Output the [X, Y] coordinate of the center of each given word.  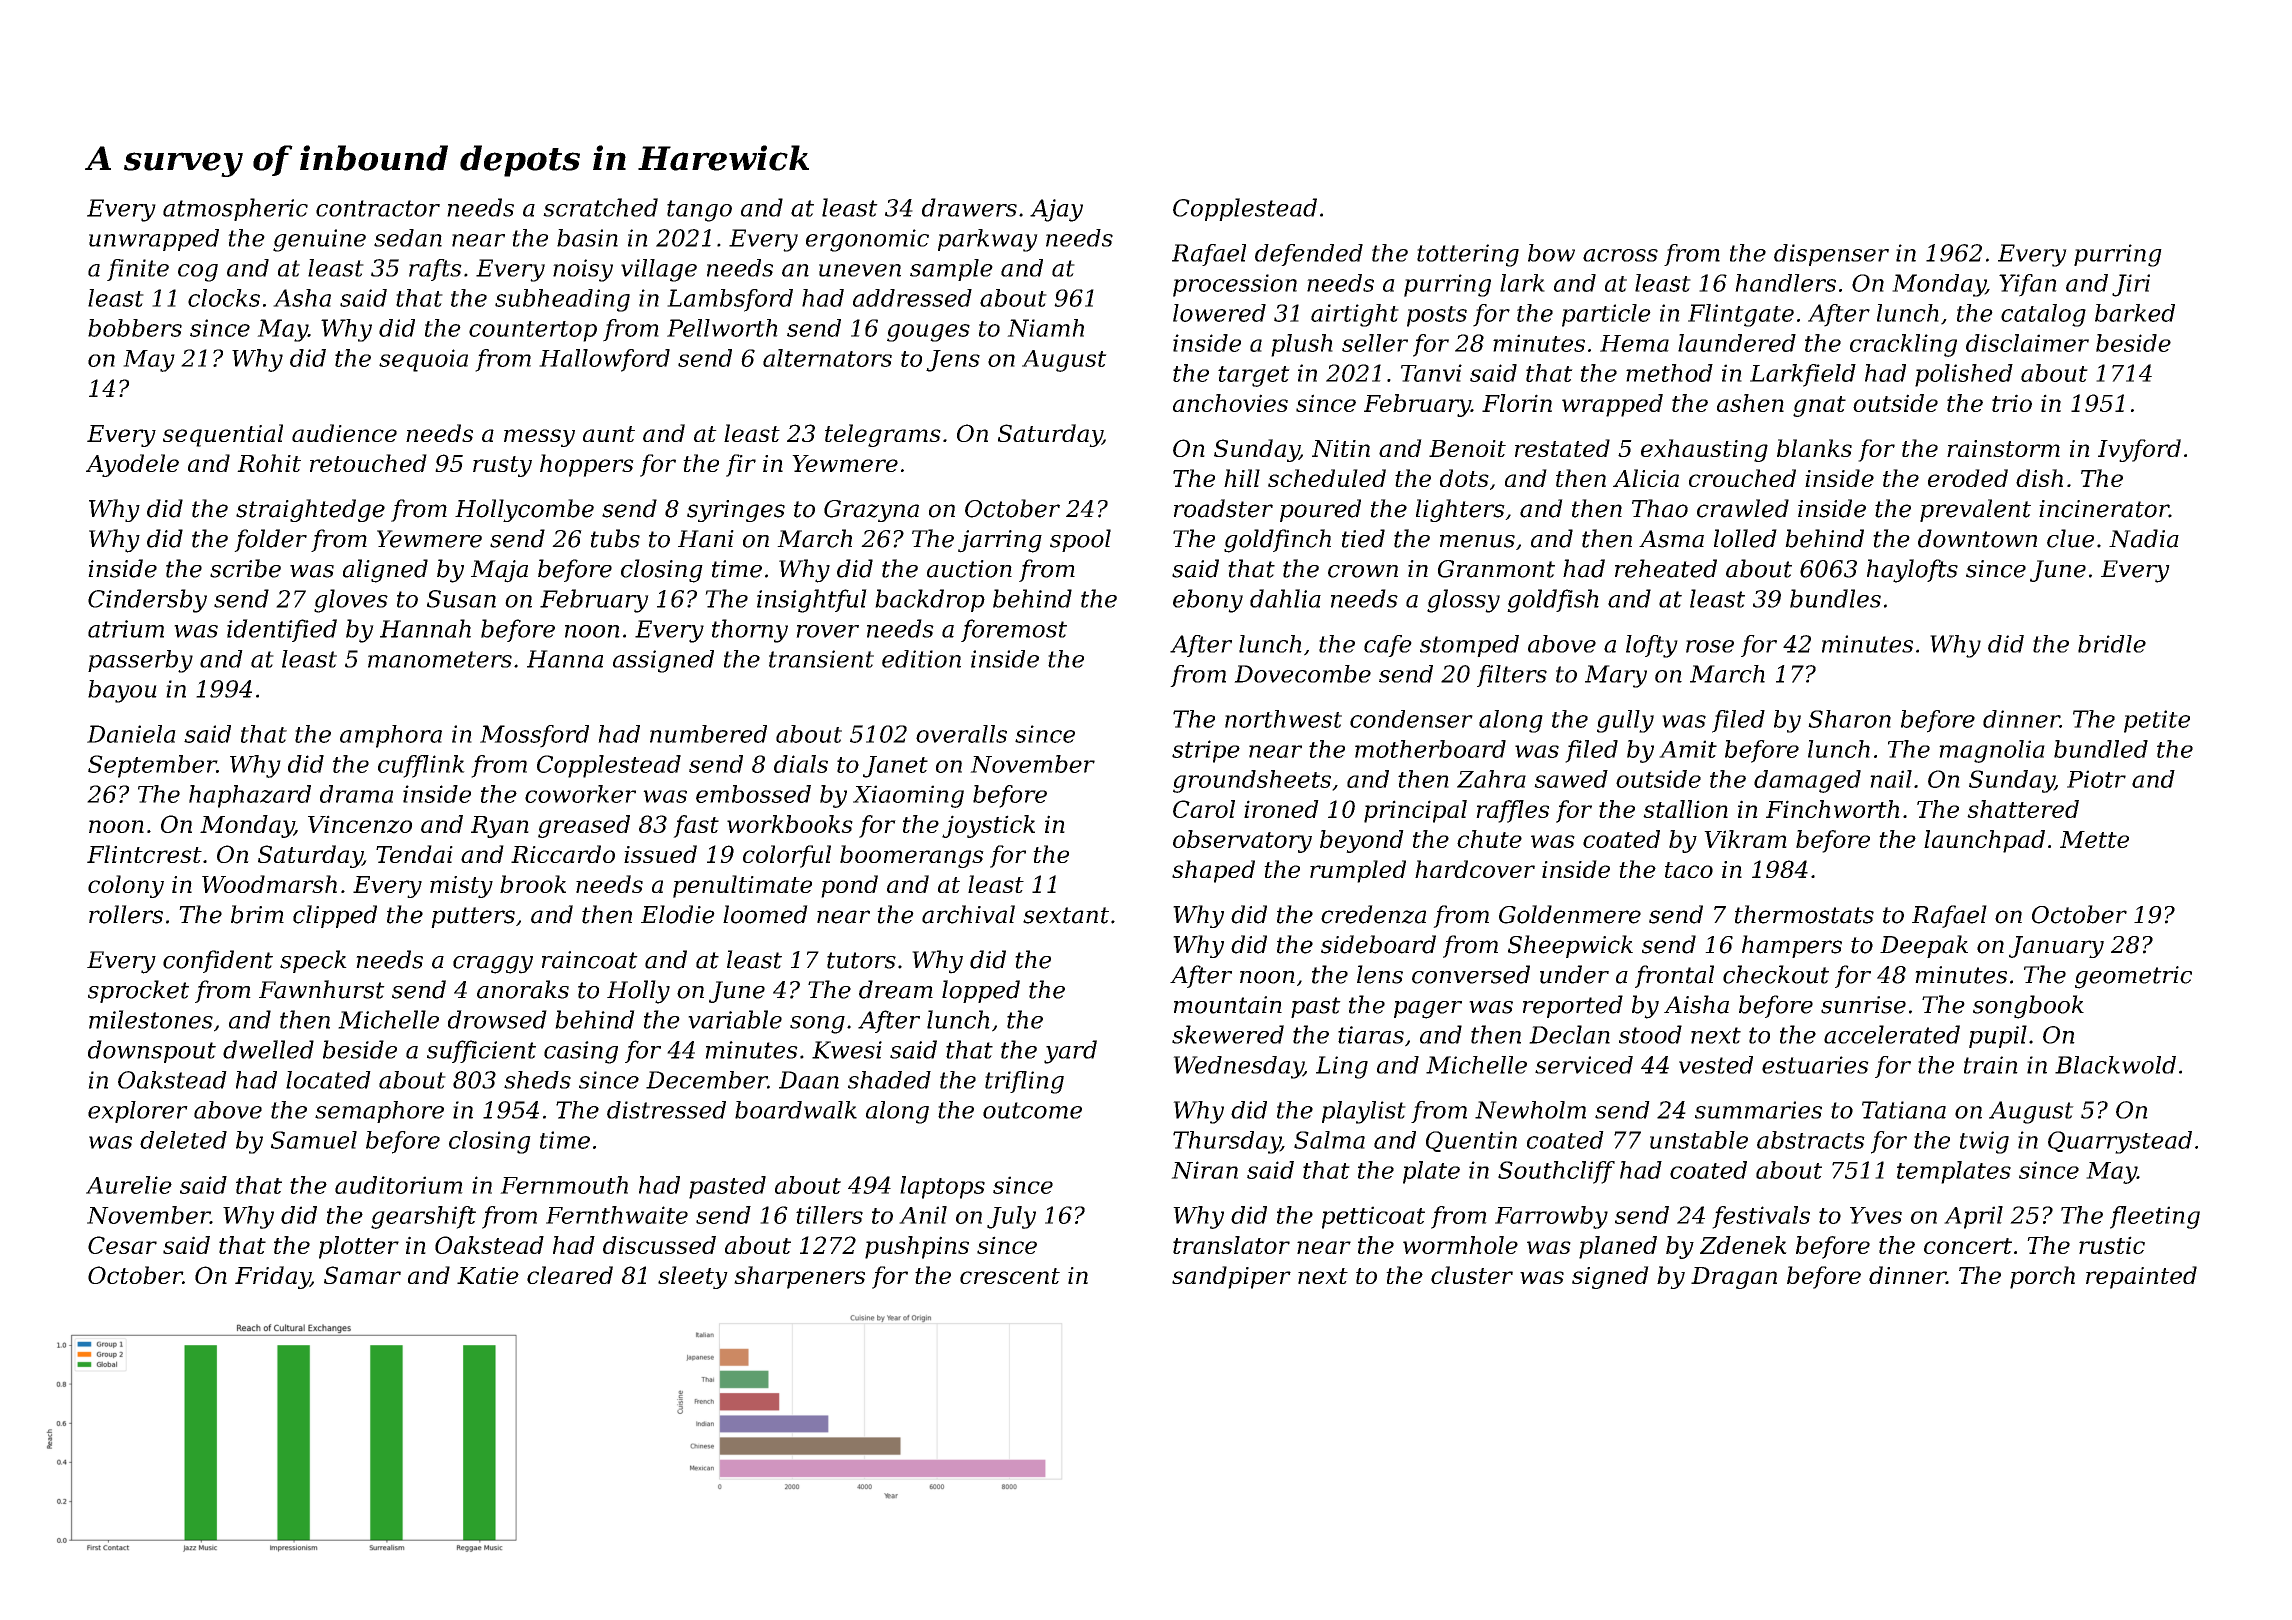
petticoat [1373, 1217]
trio [2012, 403]
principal [1415, 811]
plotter [359, 1247]
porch [2042, 1277]
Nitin [1341, 448]
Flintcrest [144, 854]
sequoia [423, 360]
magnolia [1992, 751]
